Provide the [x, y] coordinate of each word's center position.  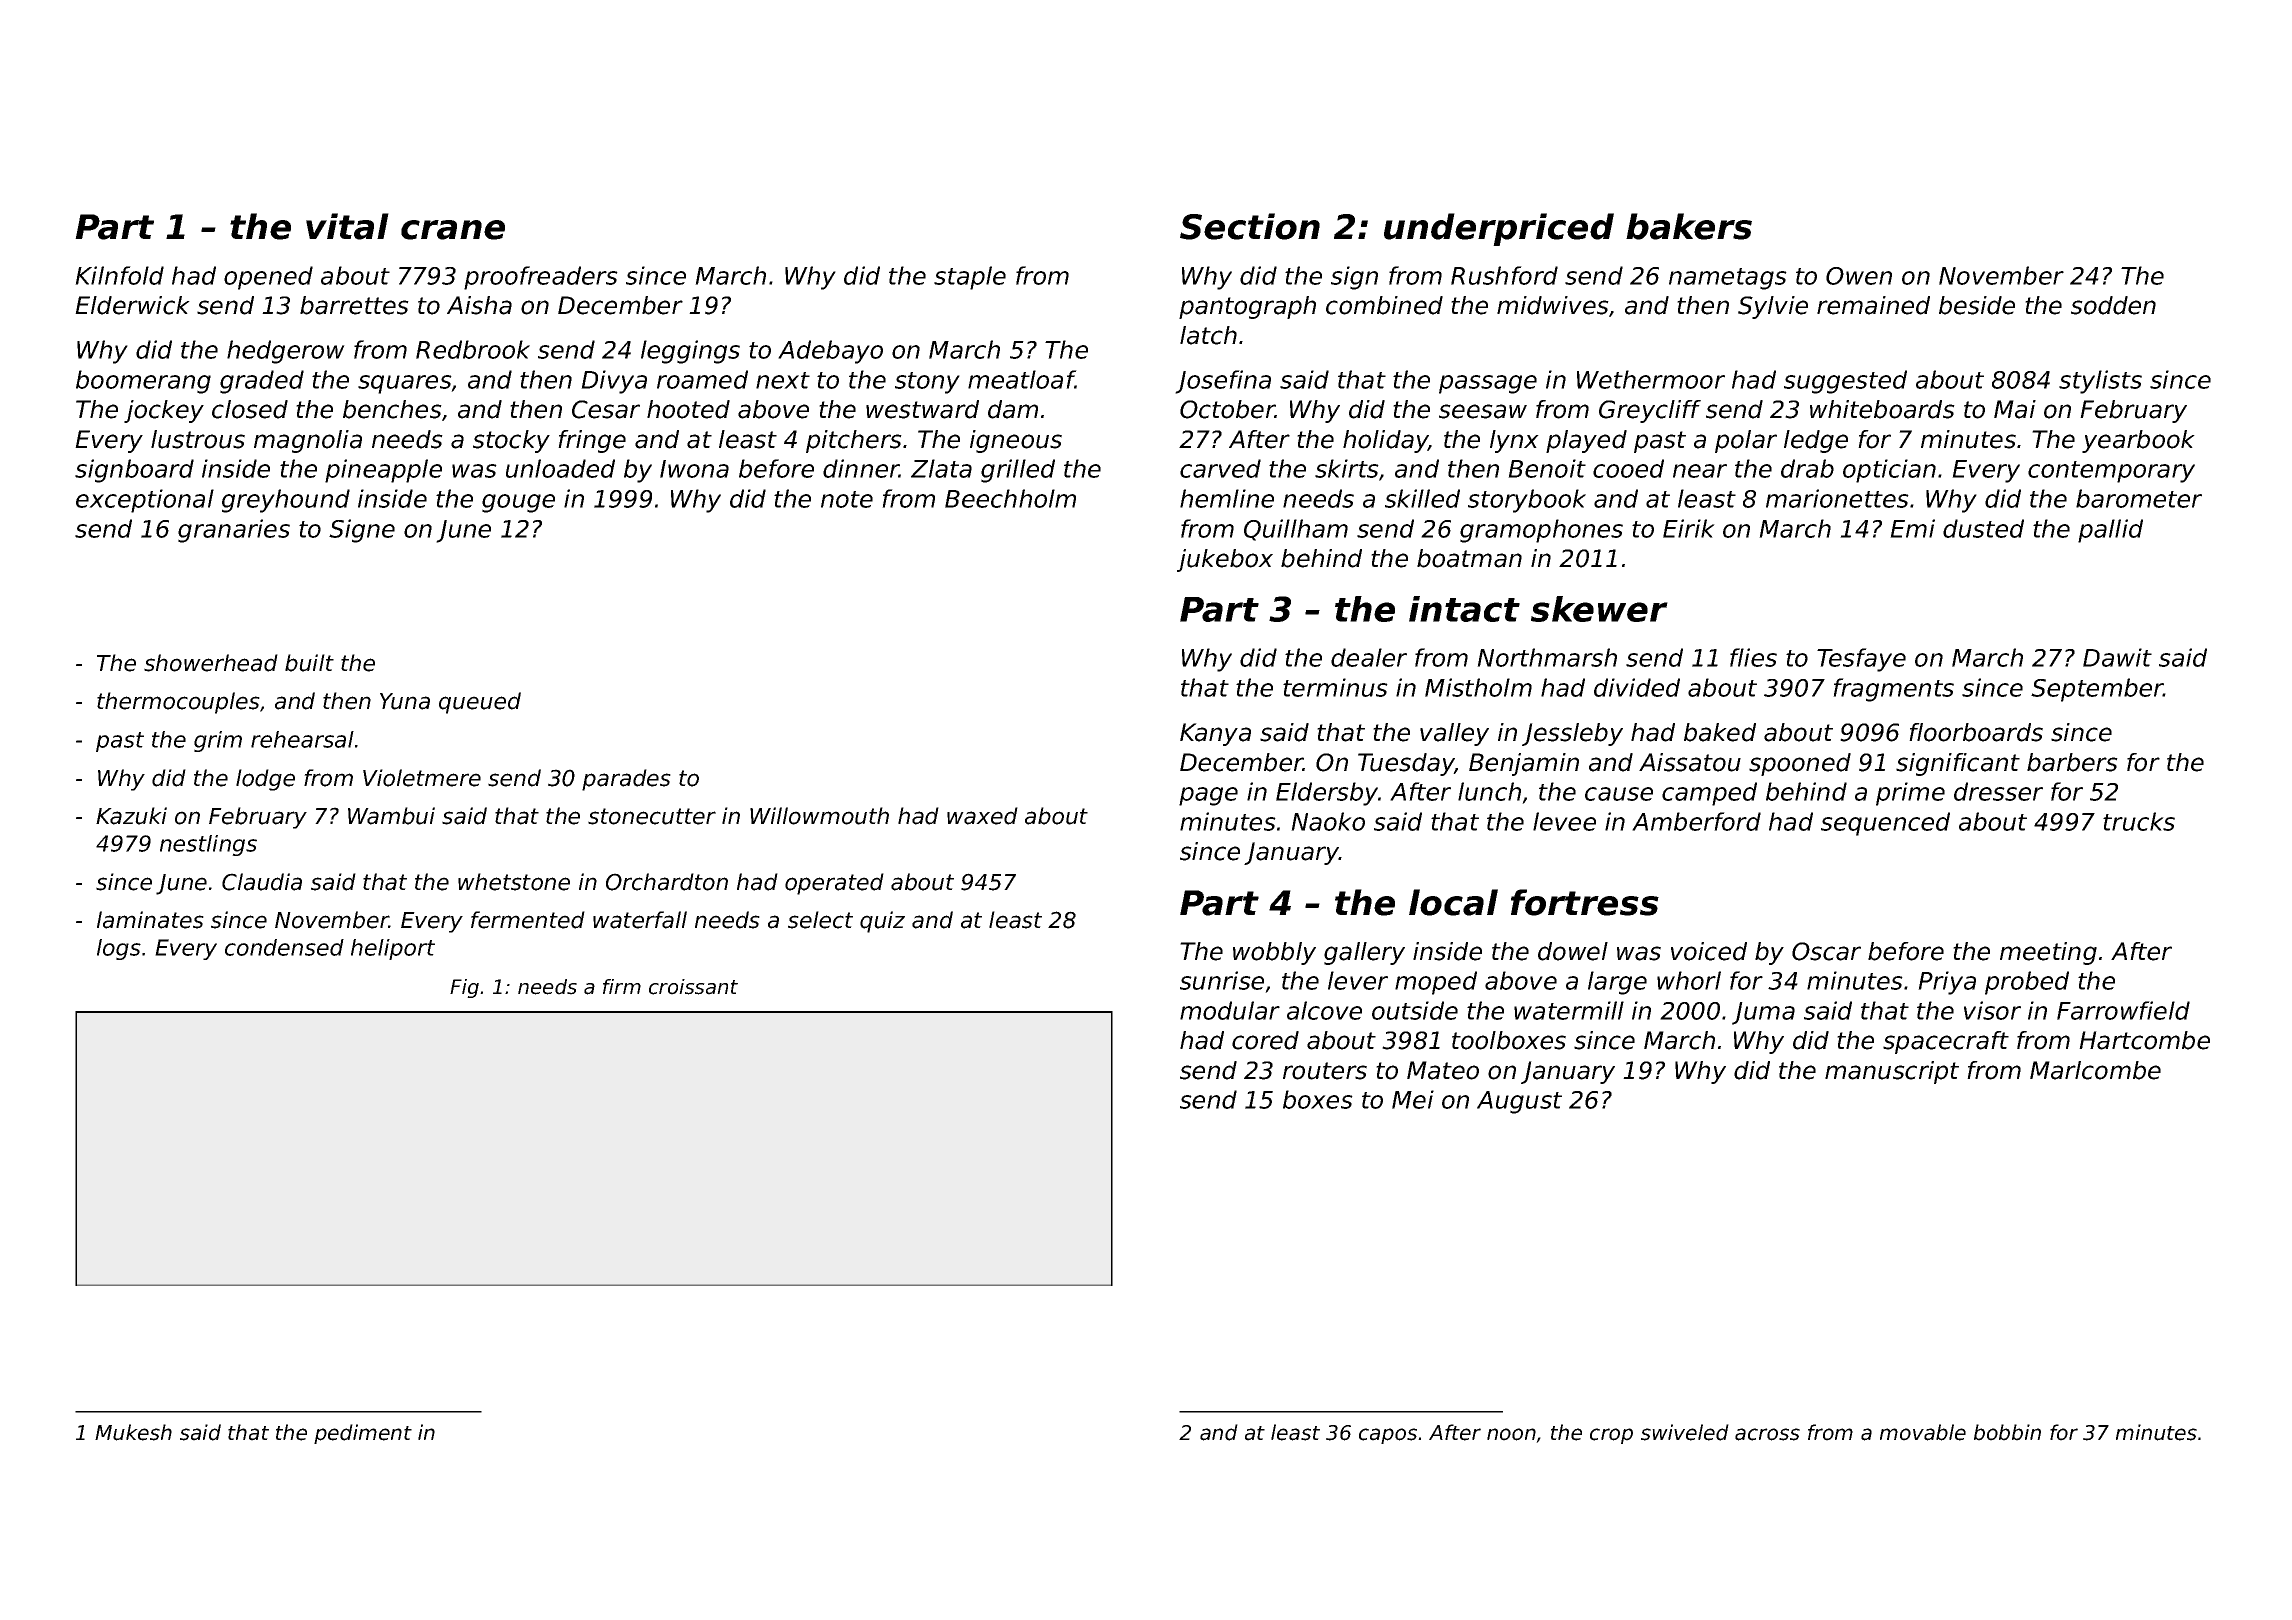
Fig [464, 988]
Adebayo [830, 352]
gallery [1364, 953]
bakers [1689, 226]
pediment [363, 1434]
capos [1388, 1436]
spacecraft [1946, 1042]
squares [405, 384]
